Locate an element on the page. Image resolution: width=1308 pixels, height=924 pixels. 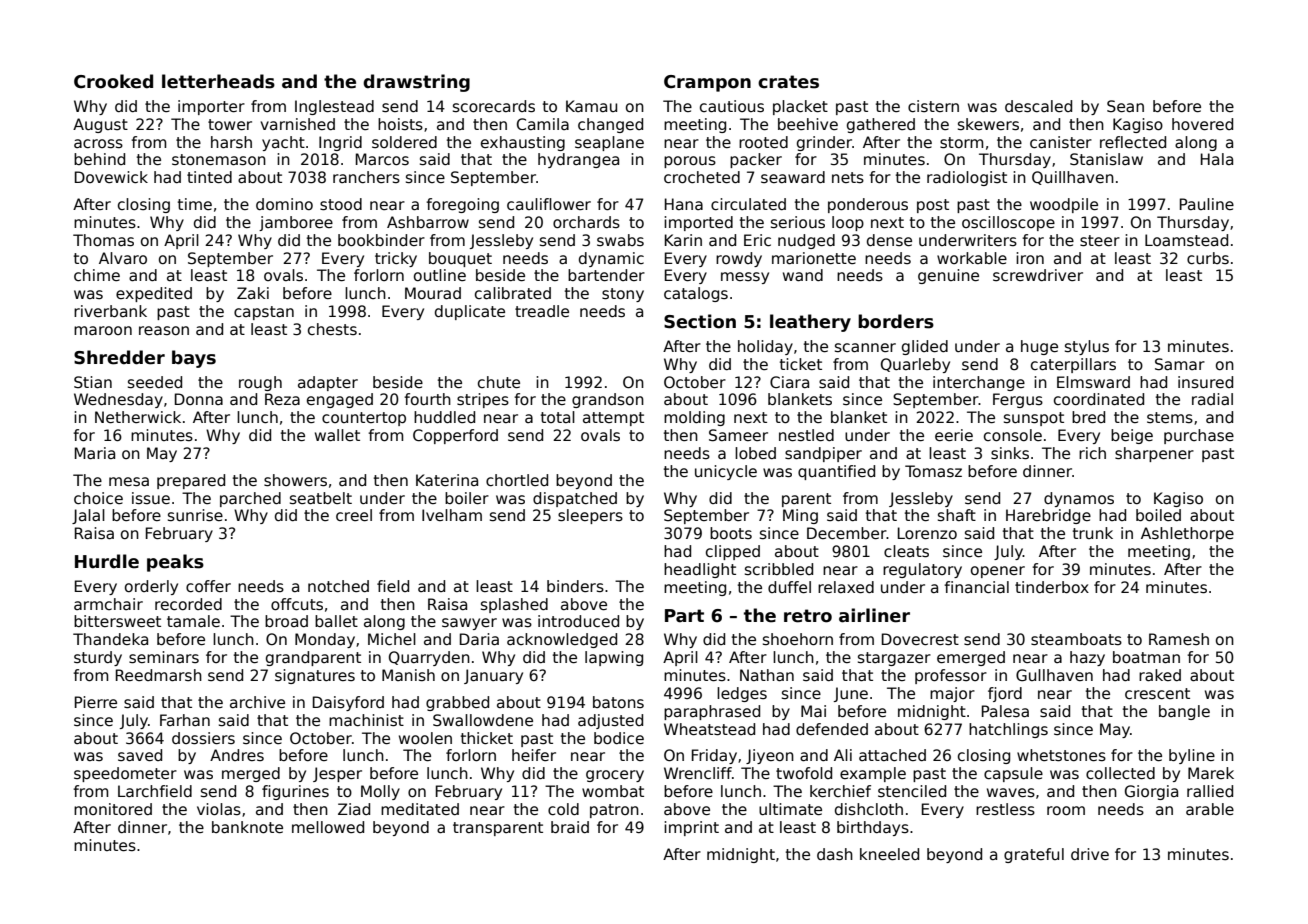
letterheads is located at coordinates (218, 81).
